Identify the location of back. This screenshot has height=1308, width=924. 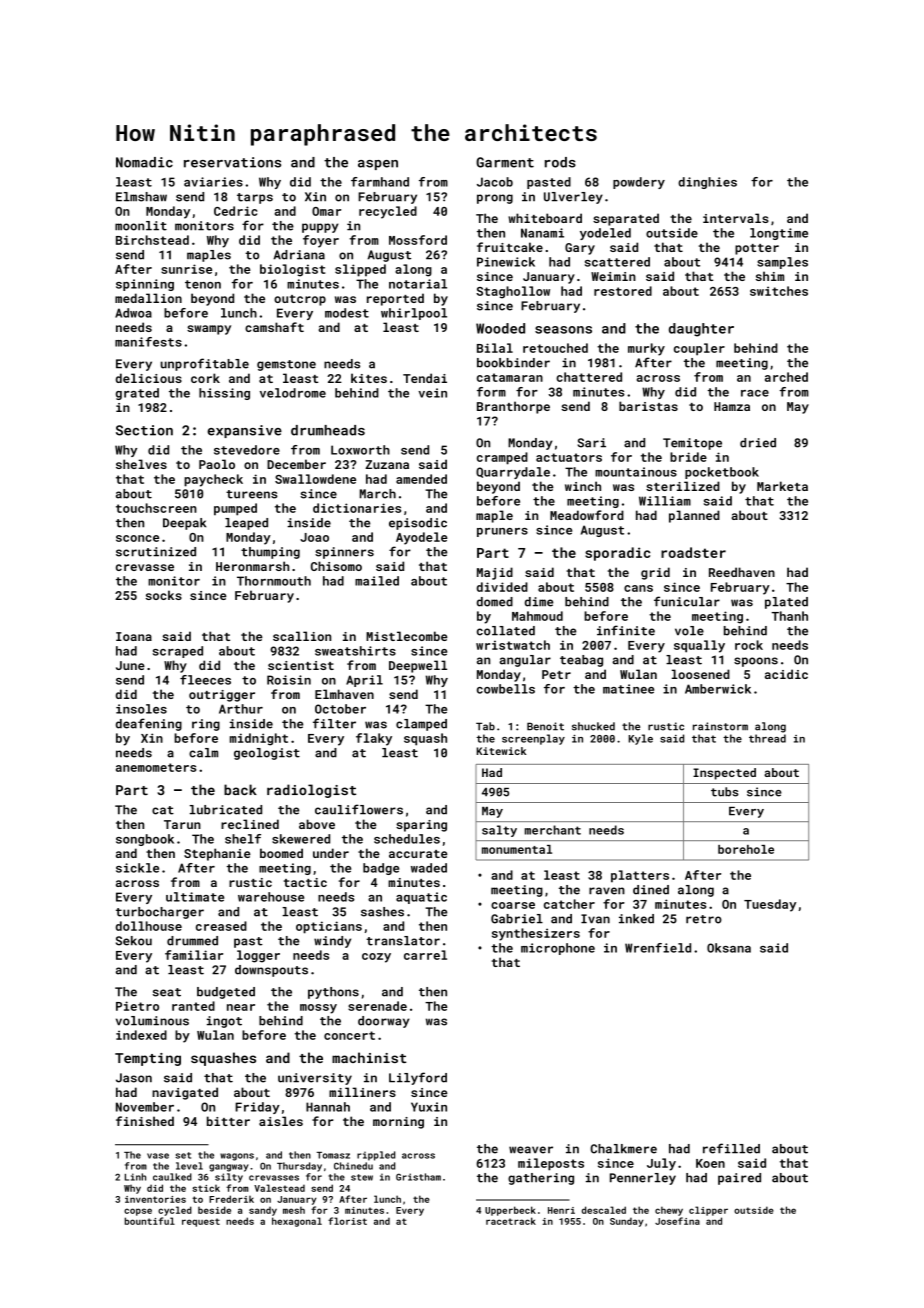
(240, 789).
